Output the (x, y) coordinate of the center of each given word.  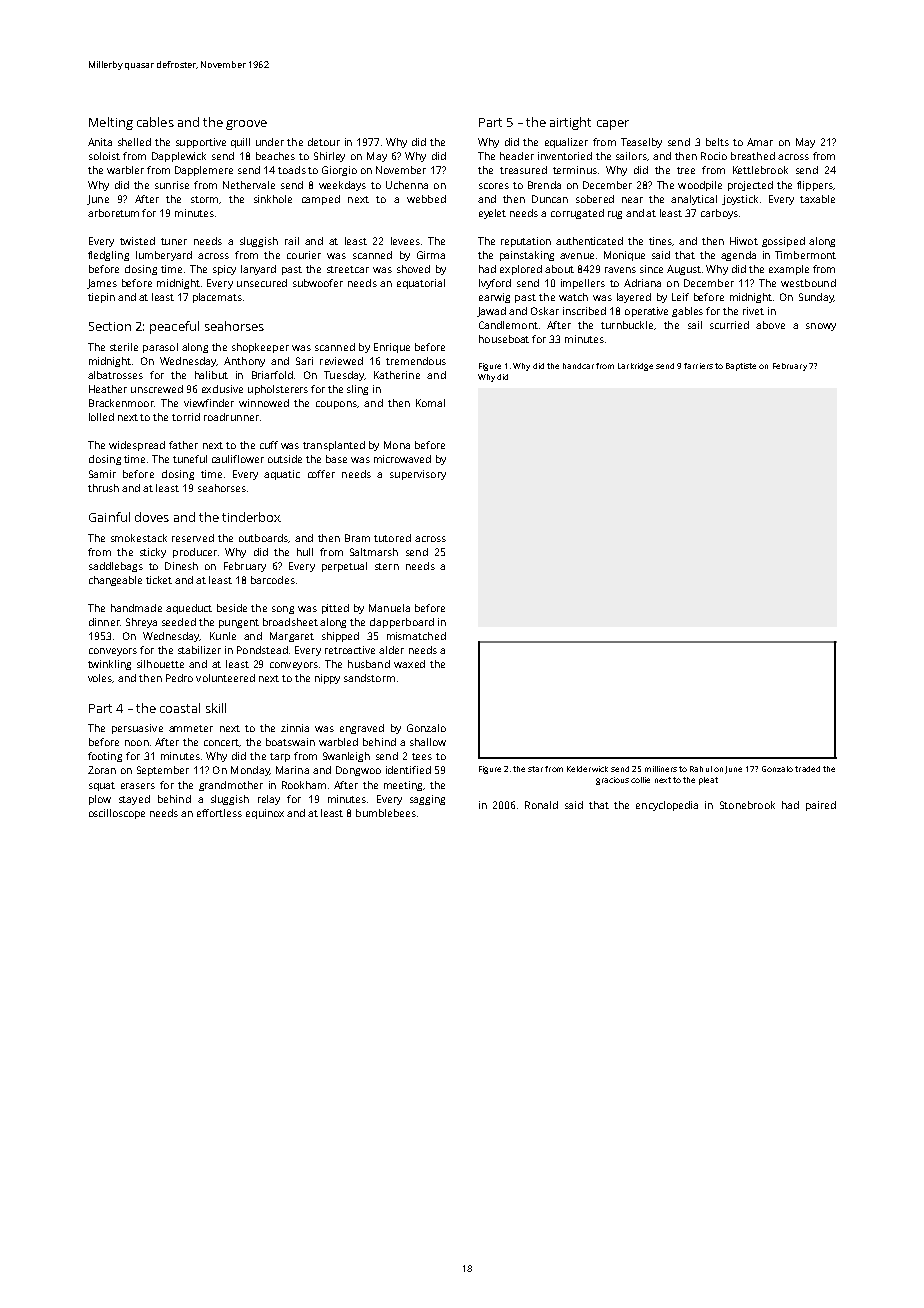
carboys (719, 214)
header (517, 156)
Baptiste (741, 367)
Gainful (109, 517)
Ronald (541, 805)
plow (100, 800)
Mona (397, 445)
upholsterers (278, 390)
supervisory (418, 475)
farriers (698, 366)
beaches (275, 156)
